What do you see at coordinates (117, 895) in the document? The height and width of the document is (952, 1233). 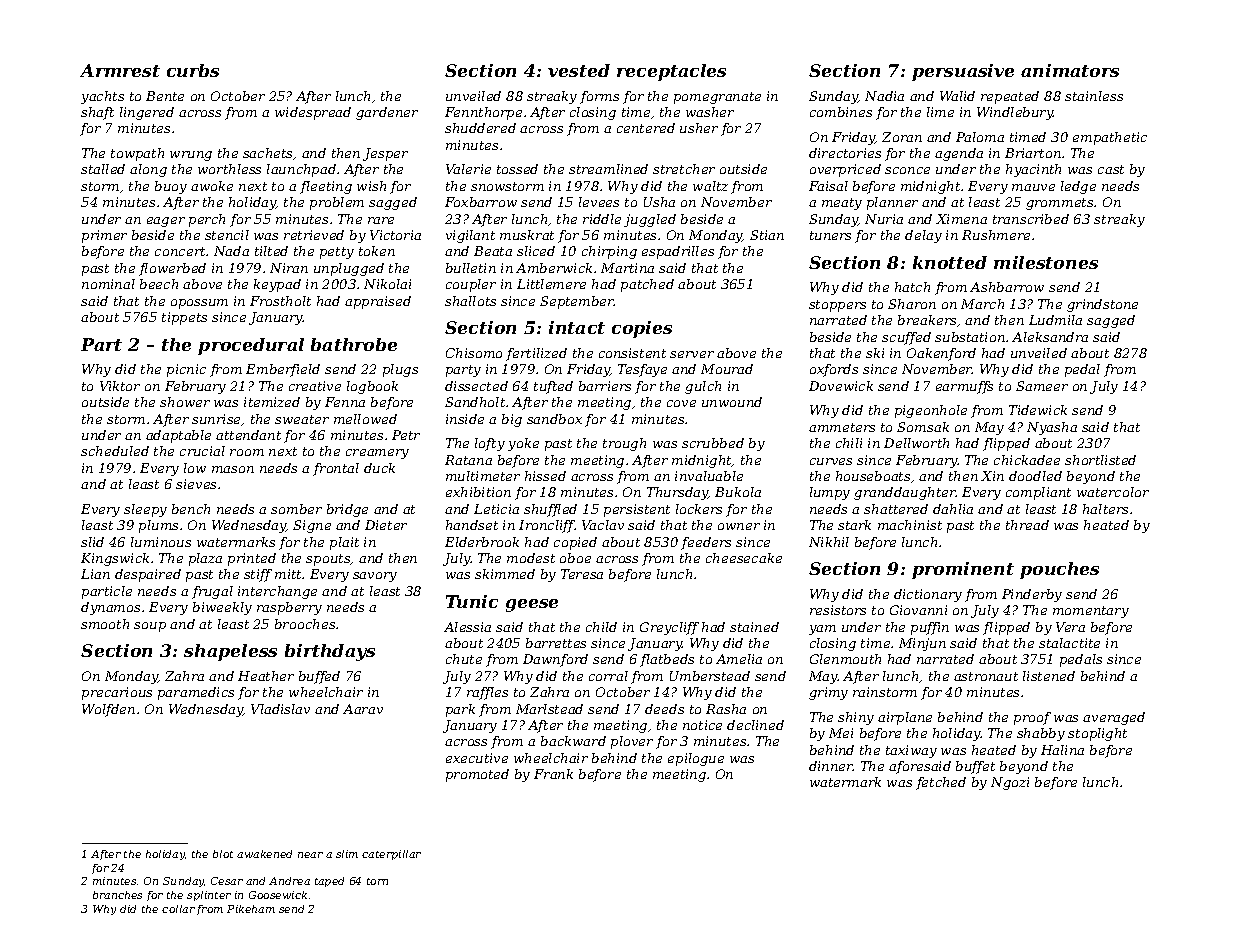 I see `branches` at bounding box center [117, 895].
